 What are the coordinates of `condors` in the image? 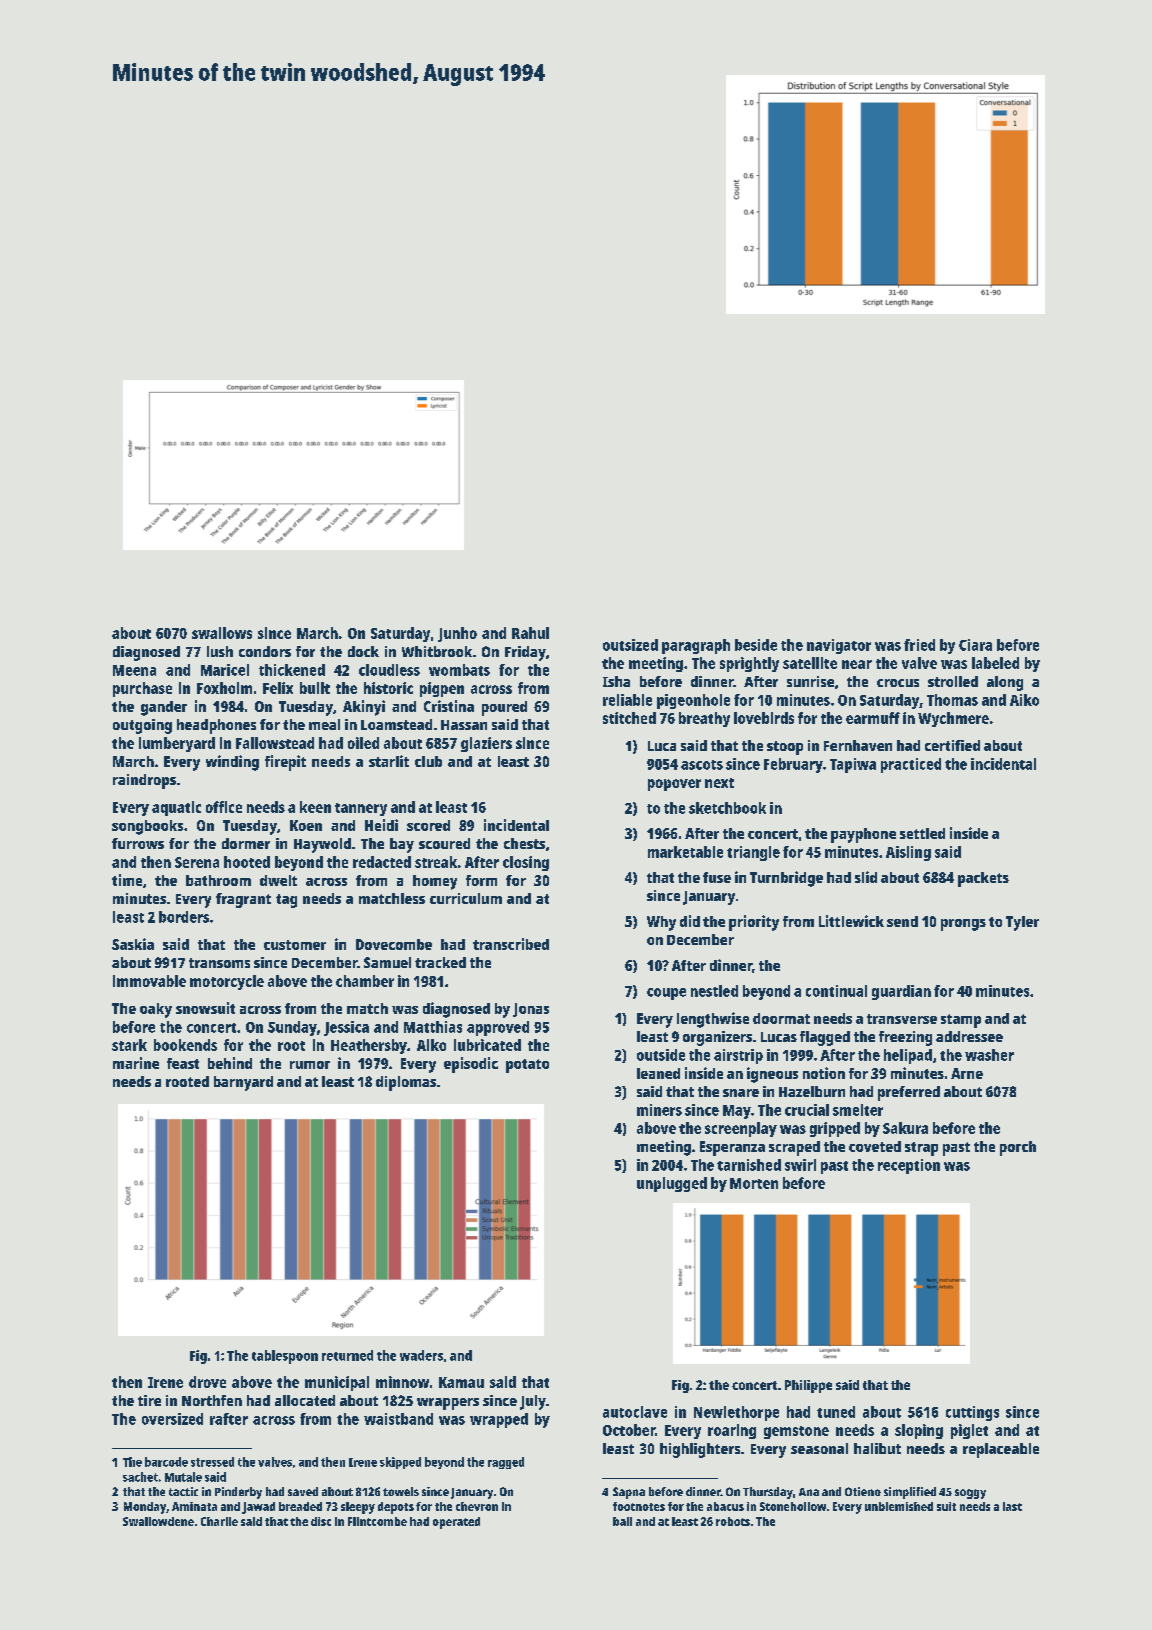 It's located at (265, 651).
